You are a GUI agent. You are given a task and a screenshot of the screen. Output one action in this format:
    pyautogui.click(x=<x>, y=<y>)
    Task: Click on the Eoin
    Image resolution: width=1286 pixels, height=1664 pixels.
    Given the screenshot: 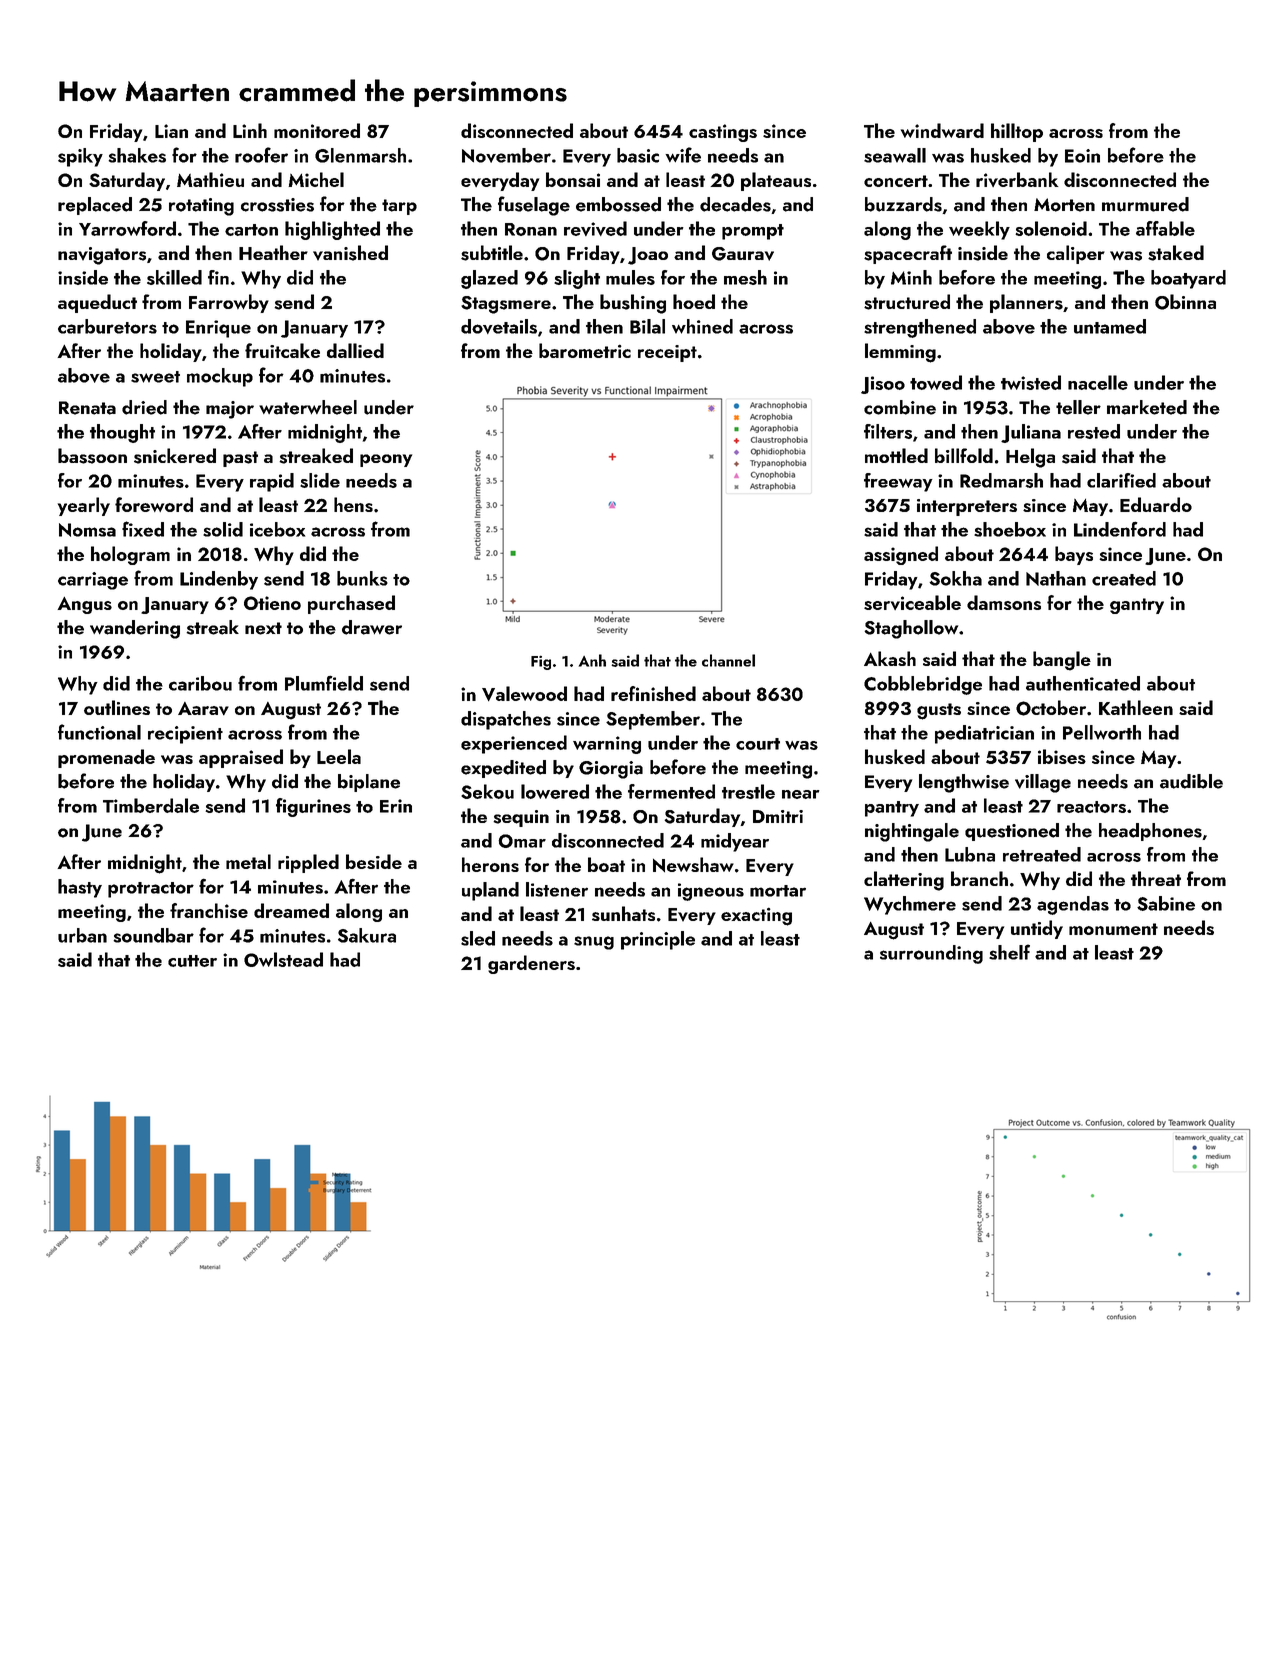 What is the action you would take?
    pyautogui.click(x=1082, y=156)
